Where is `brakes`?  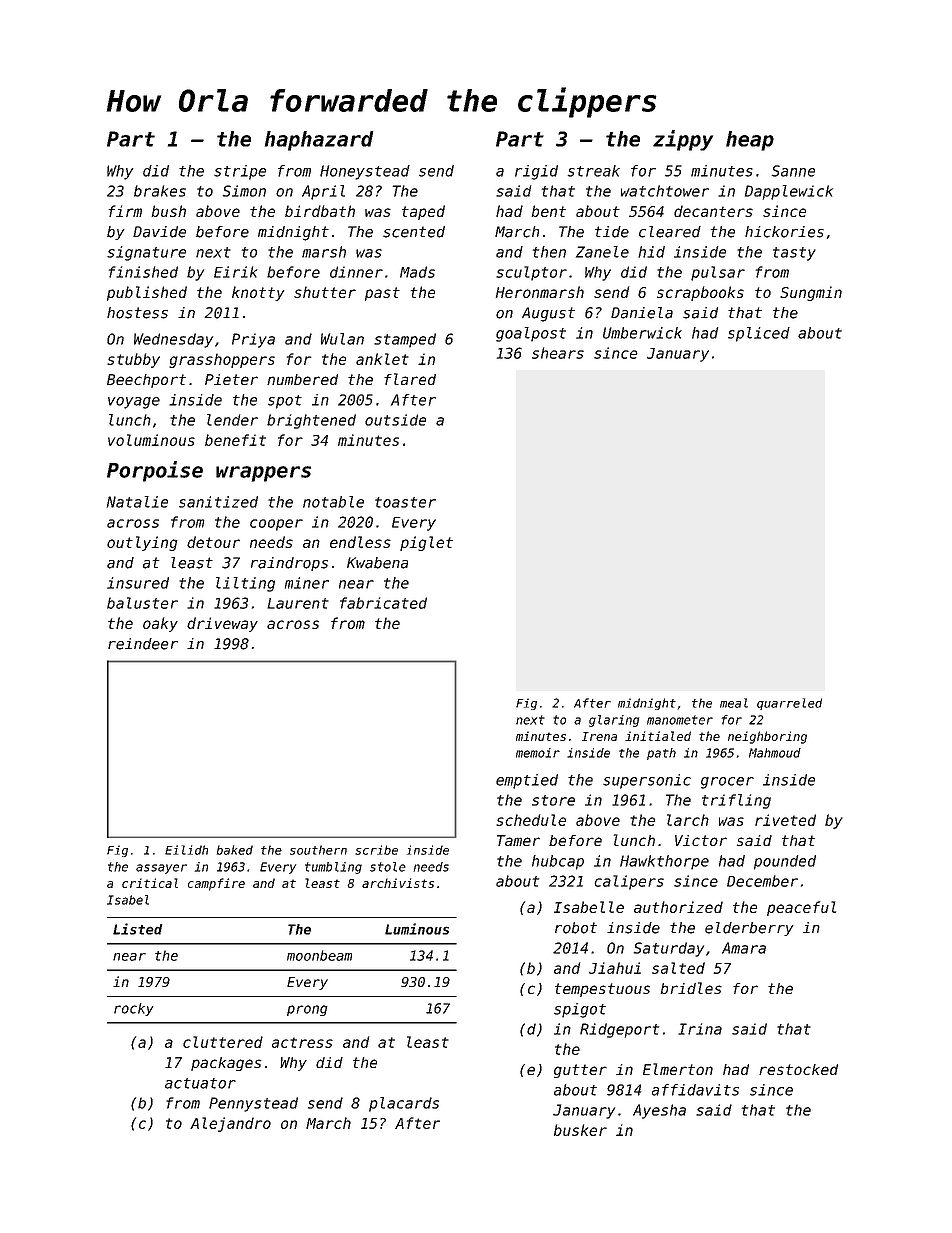 brakes is located at coordinates (160, 191).
